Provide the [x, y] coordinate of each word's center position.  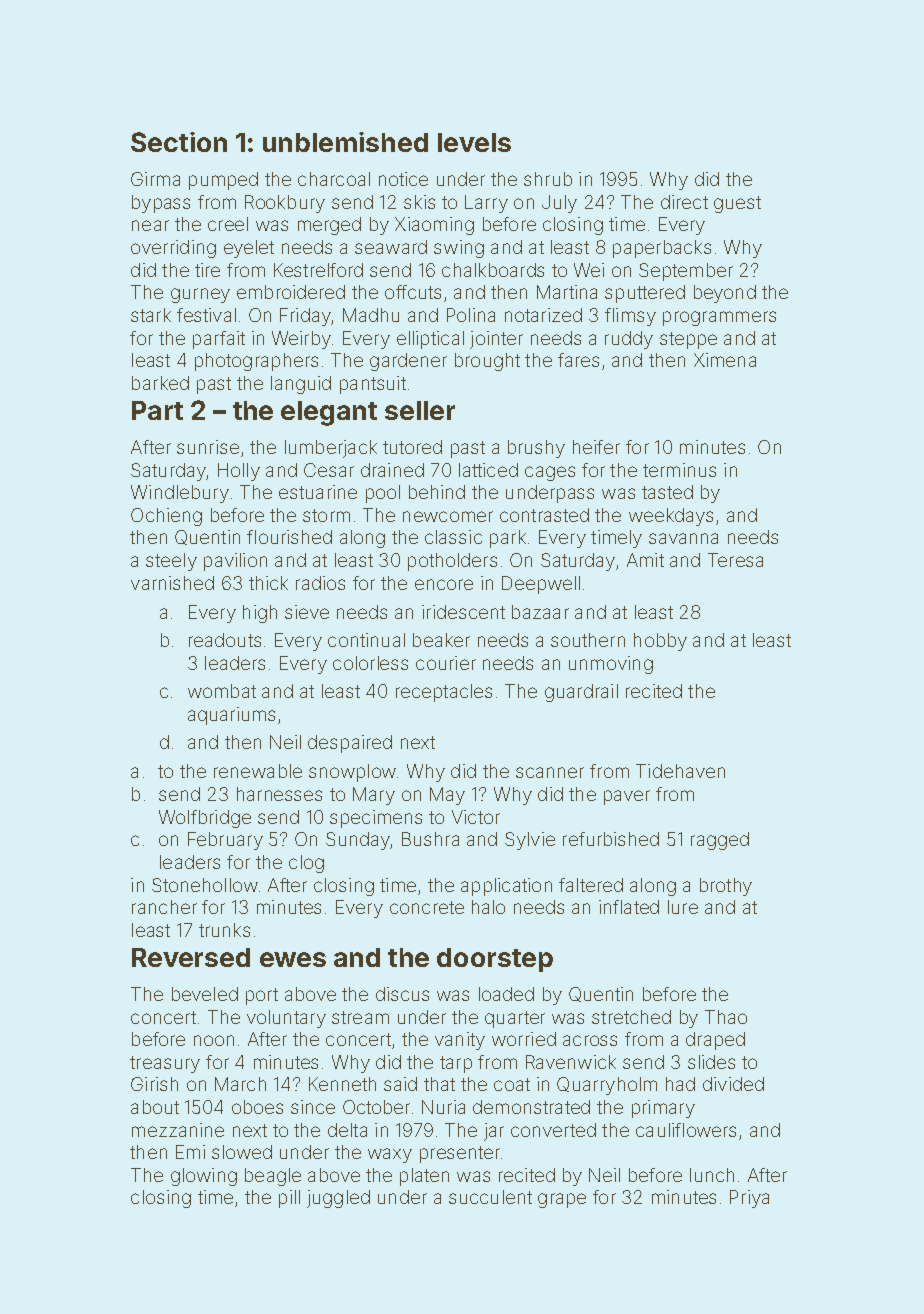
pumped [223, 181]
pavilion [235, 562]
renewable [258, 771]
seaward [391, 247]
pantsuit [373, 385]
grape [562, 1200]
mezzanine [178, 1130]
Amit [645, 560]
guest [737, 204]
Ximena [725, 360]
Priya [749, 1199]
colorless [370, 663]
